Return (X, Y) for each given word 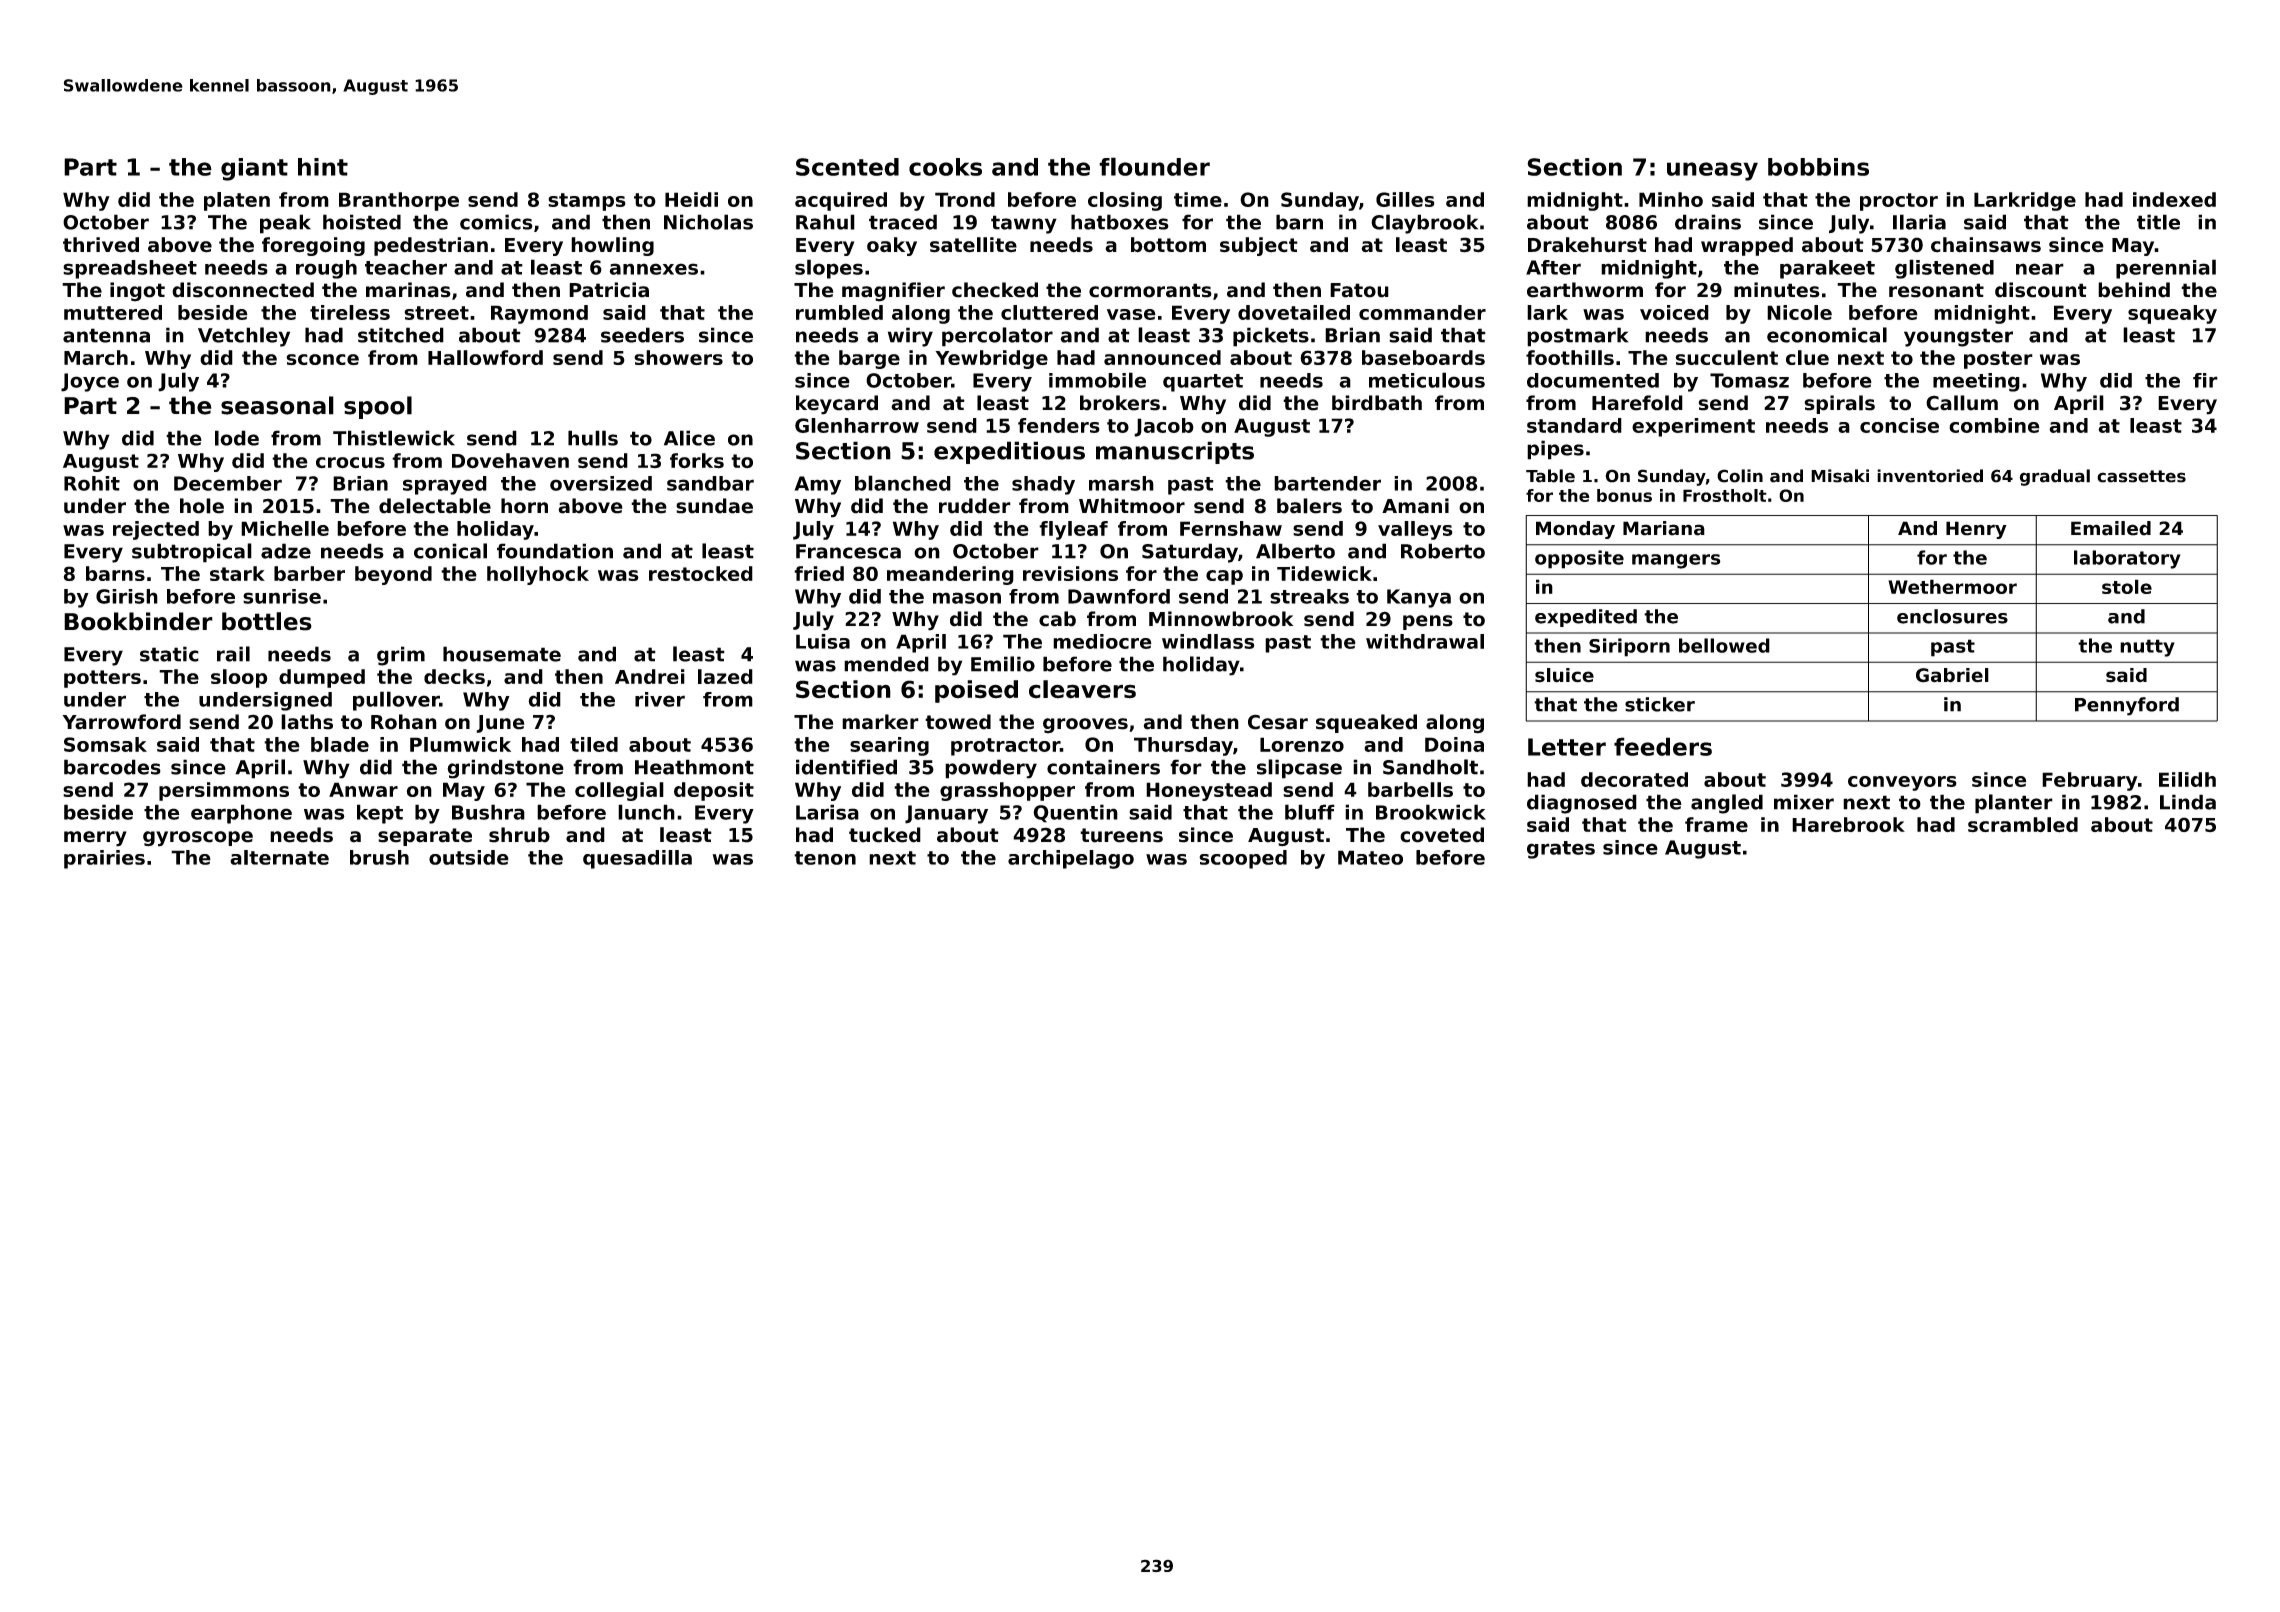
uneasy (1712, 171)
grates (1561, 850)
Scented (847, 167)
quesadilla (637, 859)
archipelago (1071, 859)
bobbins (1818, 167)
